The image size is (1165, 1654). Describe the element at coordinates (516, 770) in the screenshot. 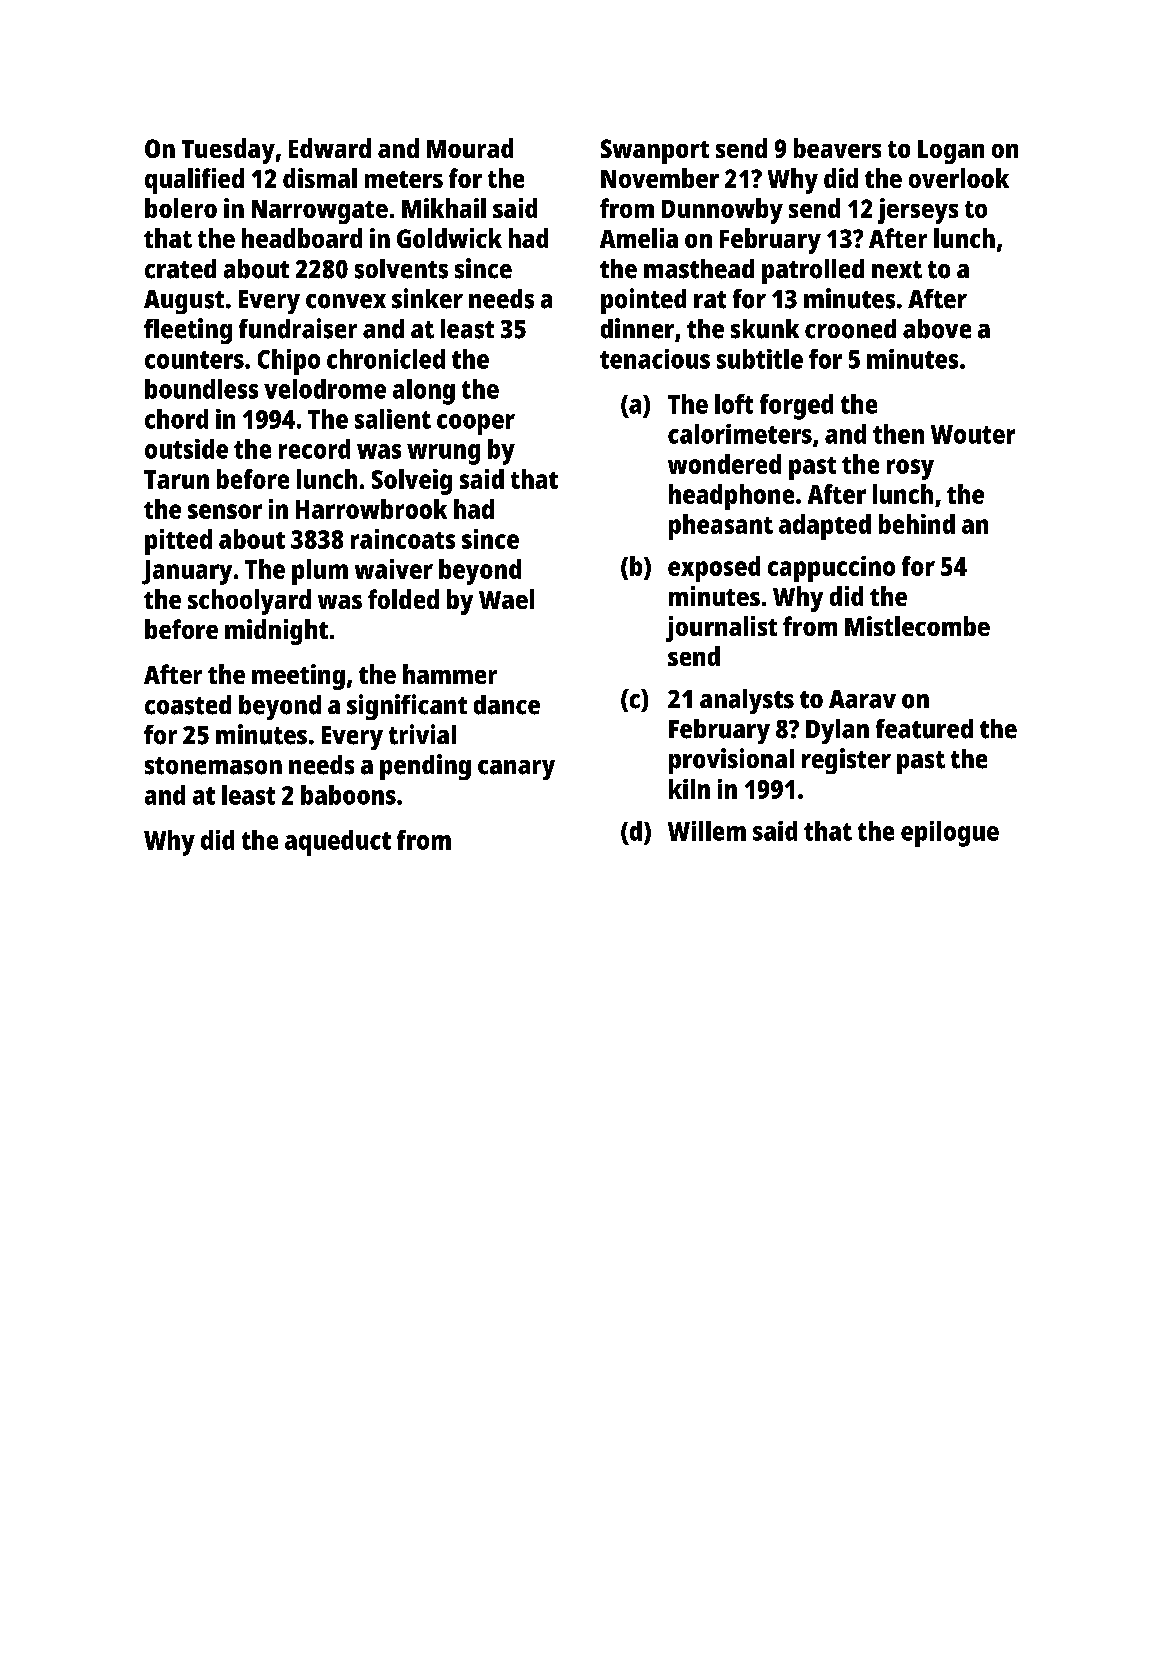

I see `canary` at that location.
